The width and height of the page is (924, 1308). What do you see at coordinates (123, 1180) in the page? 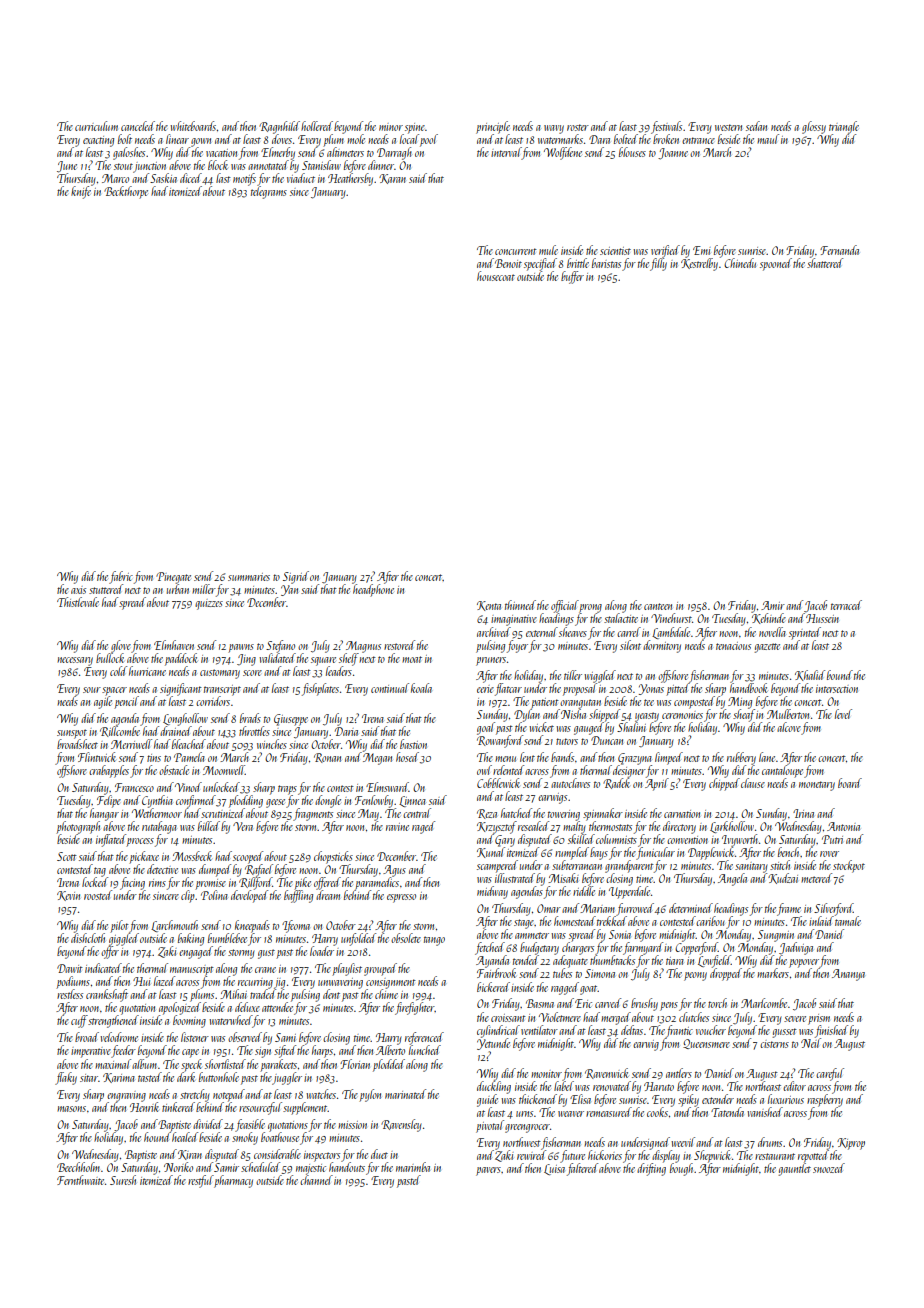
I see `Suresh` at bounding box center [123, 1180].
